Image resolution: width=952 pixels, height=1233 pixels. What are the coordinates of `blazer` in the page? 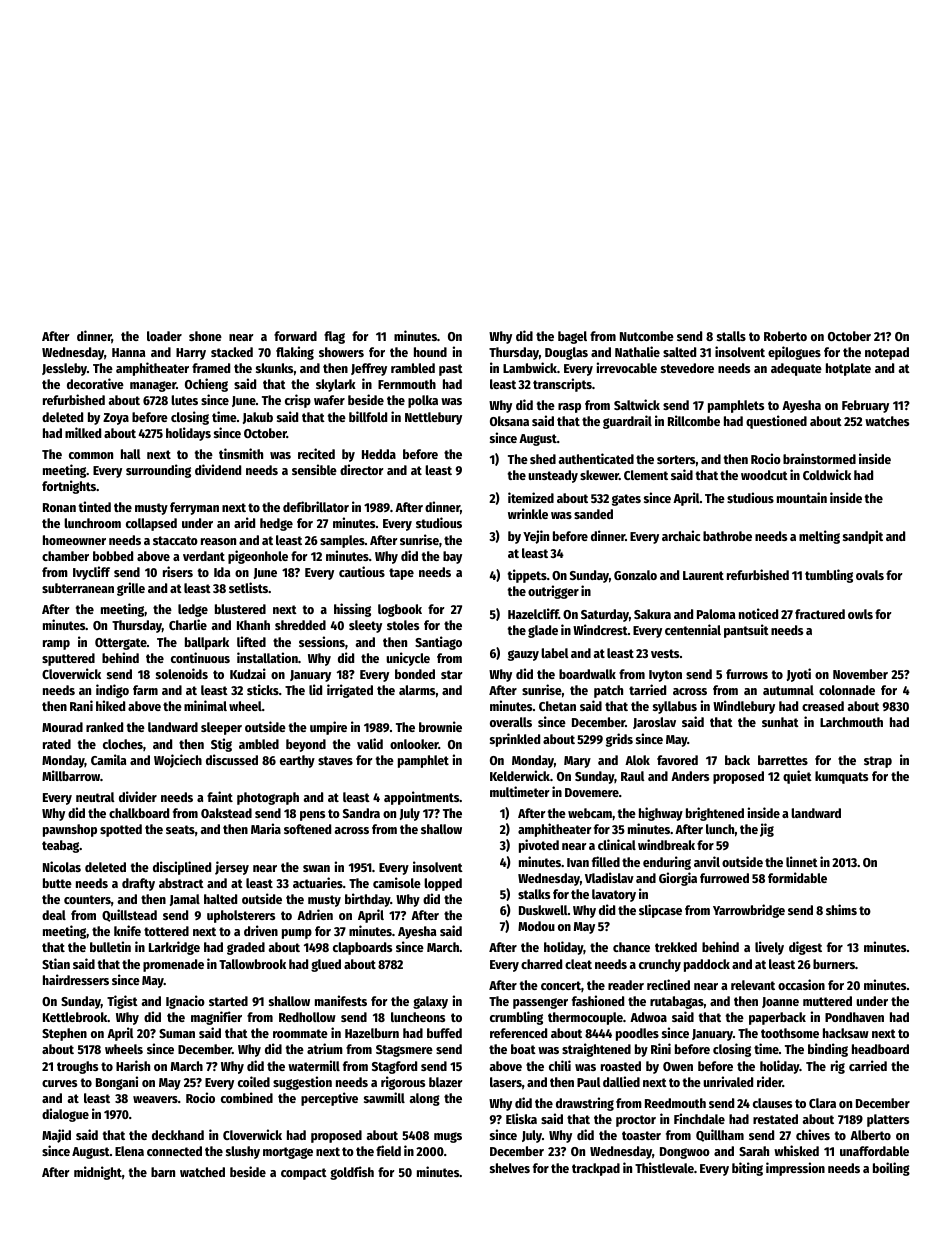 It's located at (446, 1082).
